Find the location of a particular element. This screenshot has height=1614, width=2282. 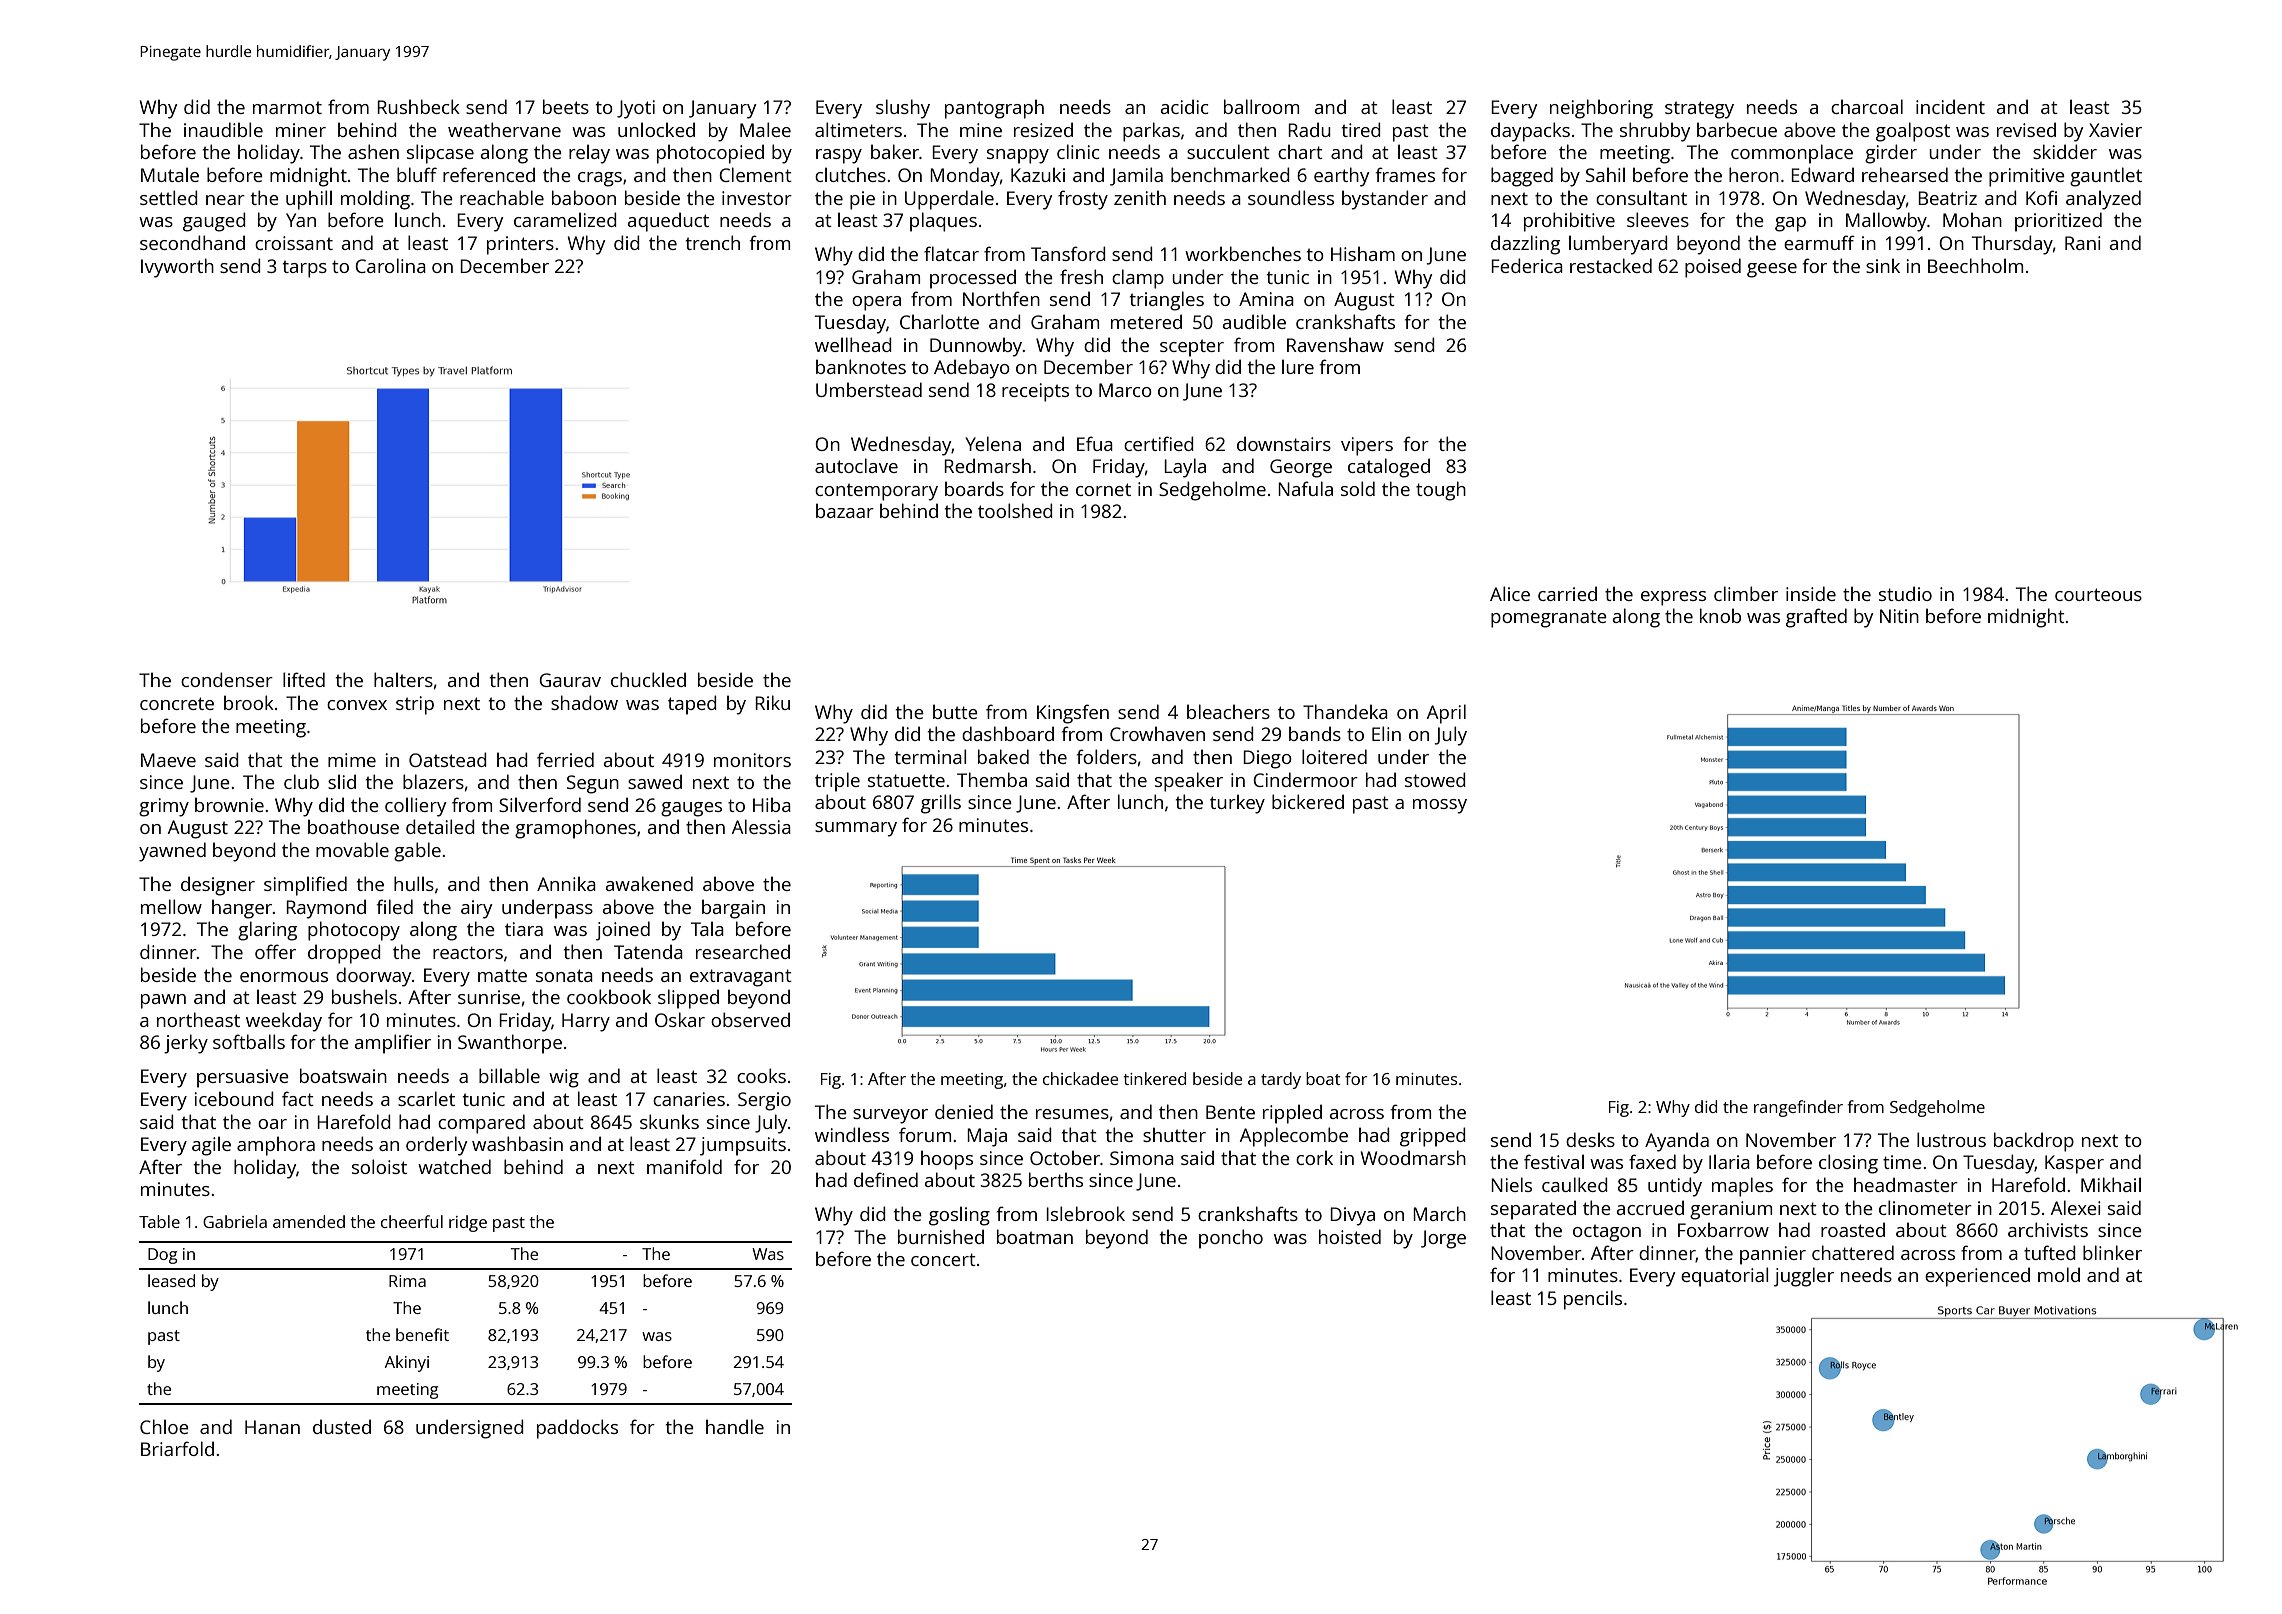

paddocks is located at coordinates (577, 1429).
